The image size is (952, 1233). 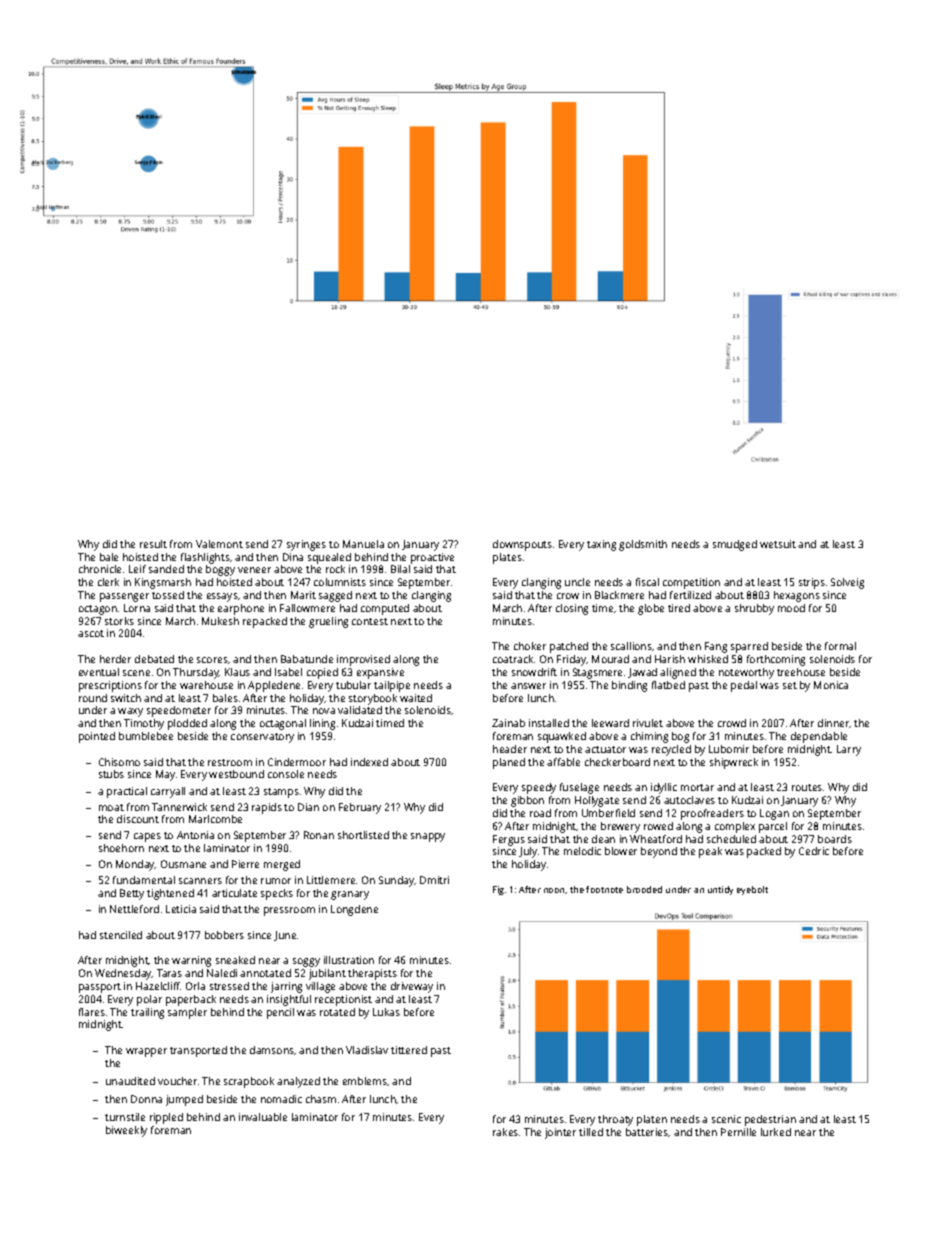 What do you see at coordinates (134, 909) in the image?
I see `Nettleford` at bounding box center [134, 909].
